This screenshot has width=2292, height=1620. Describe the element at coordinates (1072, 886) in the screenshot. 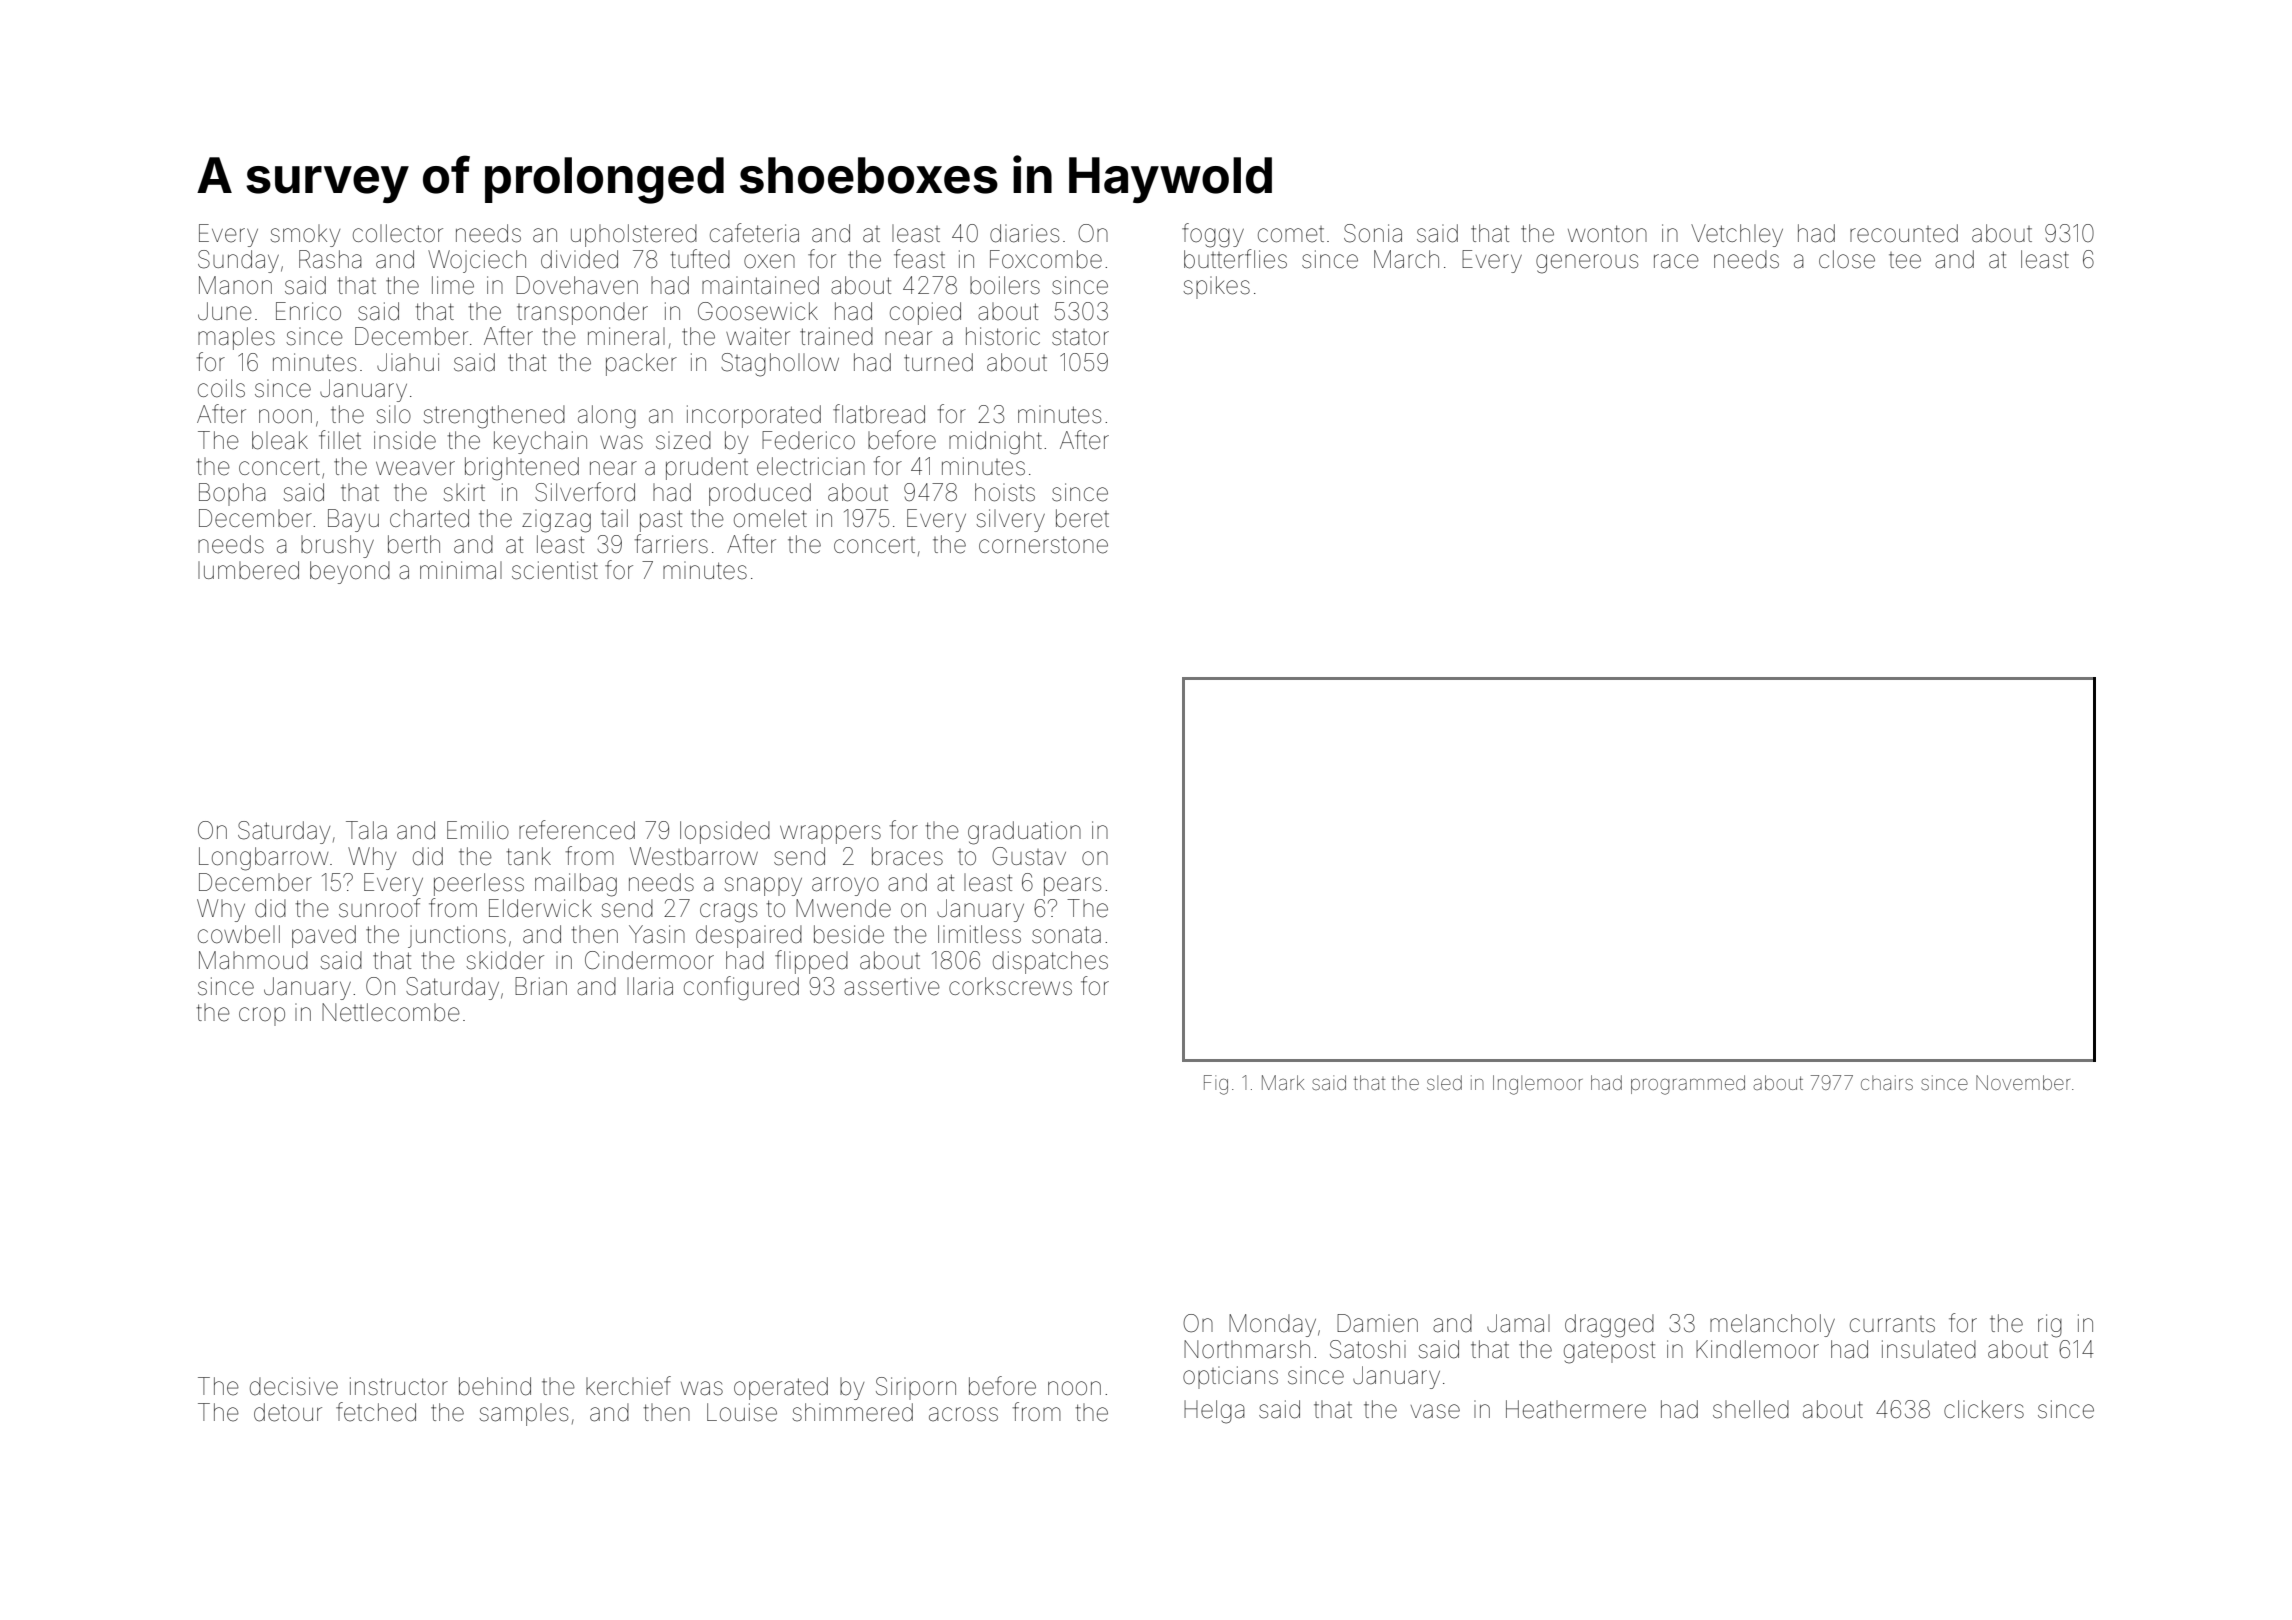

I see `pears` at that location.
